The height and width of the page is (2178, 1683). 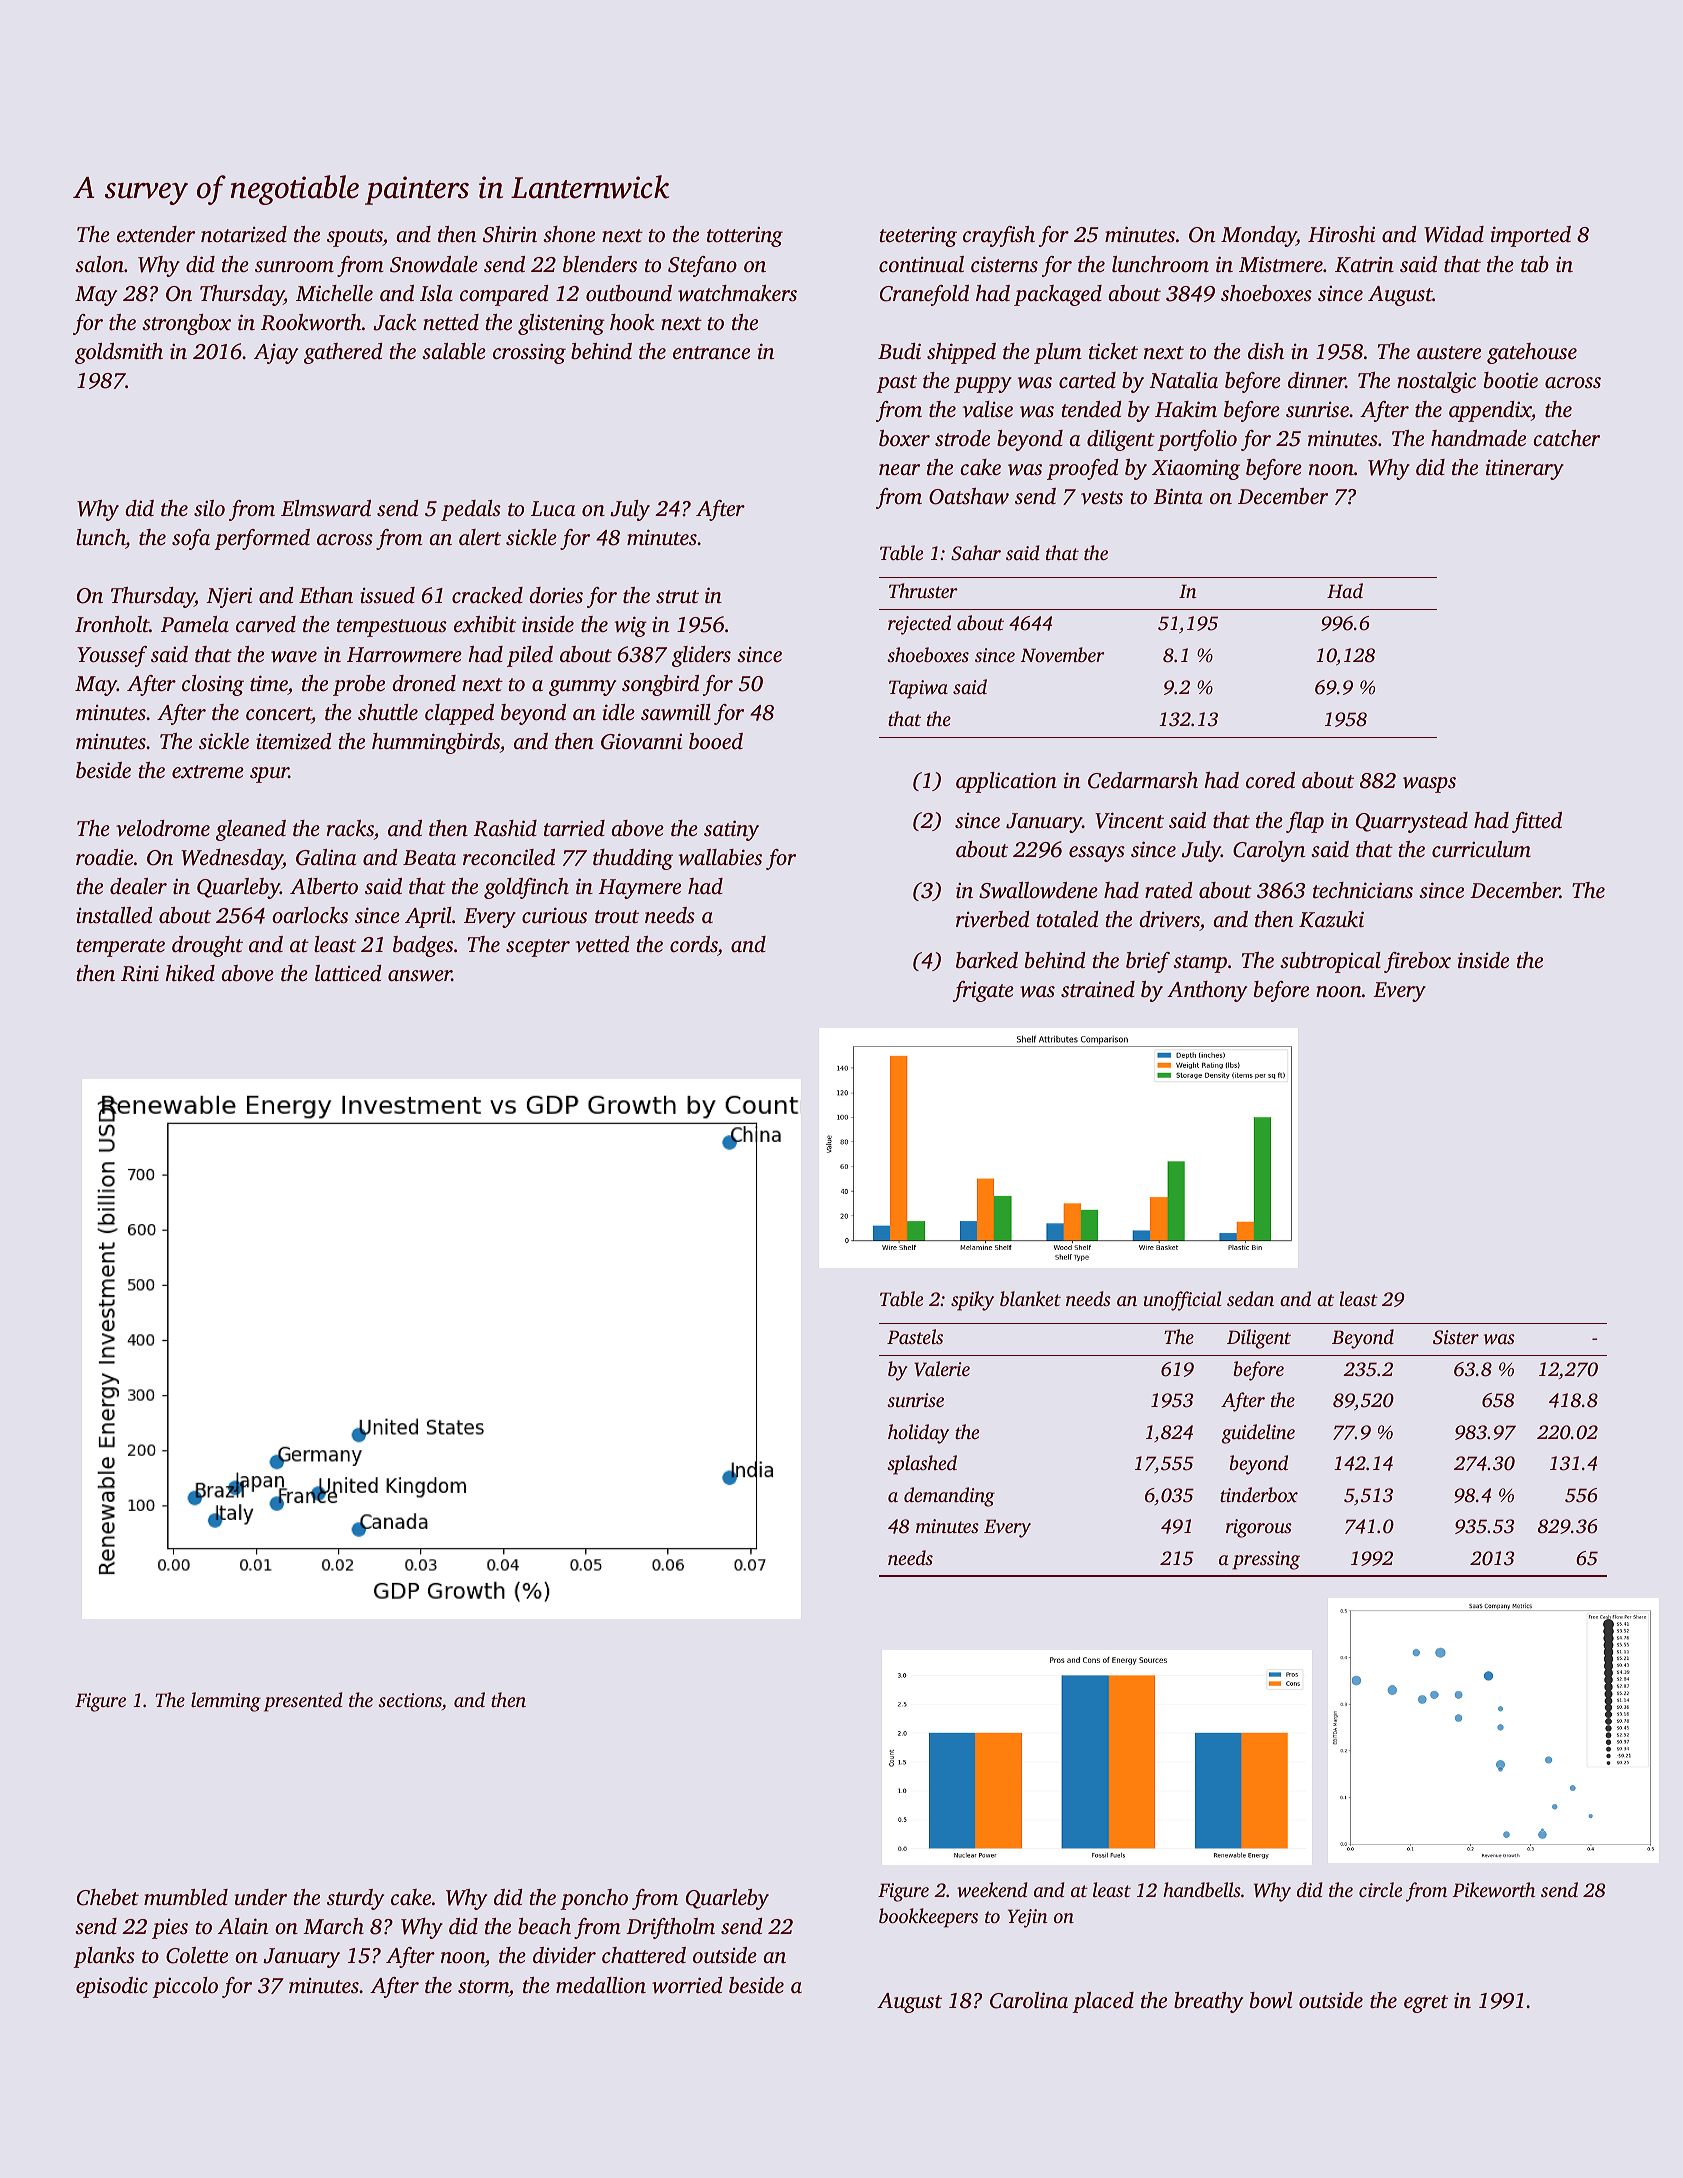 I want to click on firebox, so click(x=1417, y=962).
